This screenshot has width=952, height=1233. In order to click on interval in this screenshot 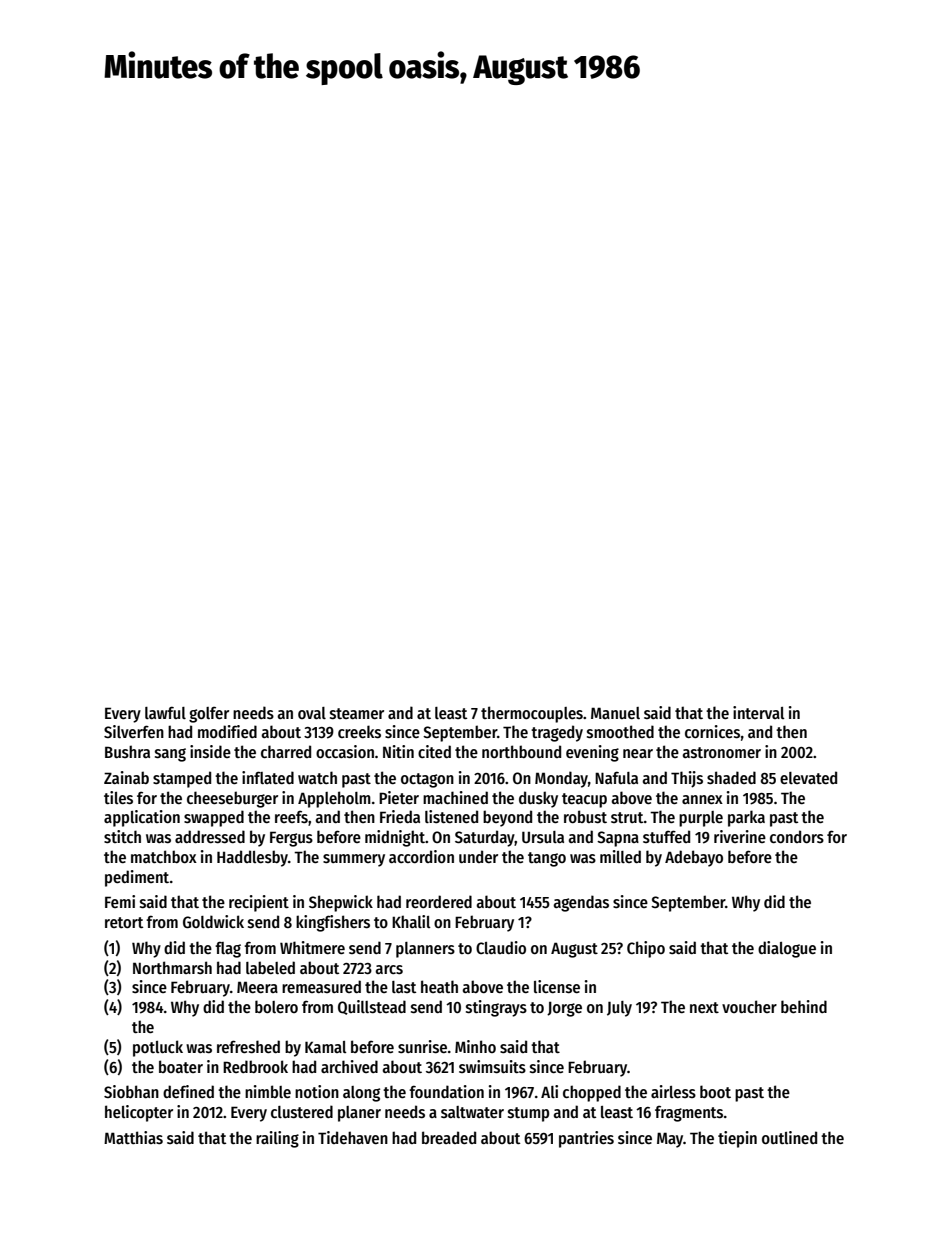, I will do `click(759, 712)`.
